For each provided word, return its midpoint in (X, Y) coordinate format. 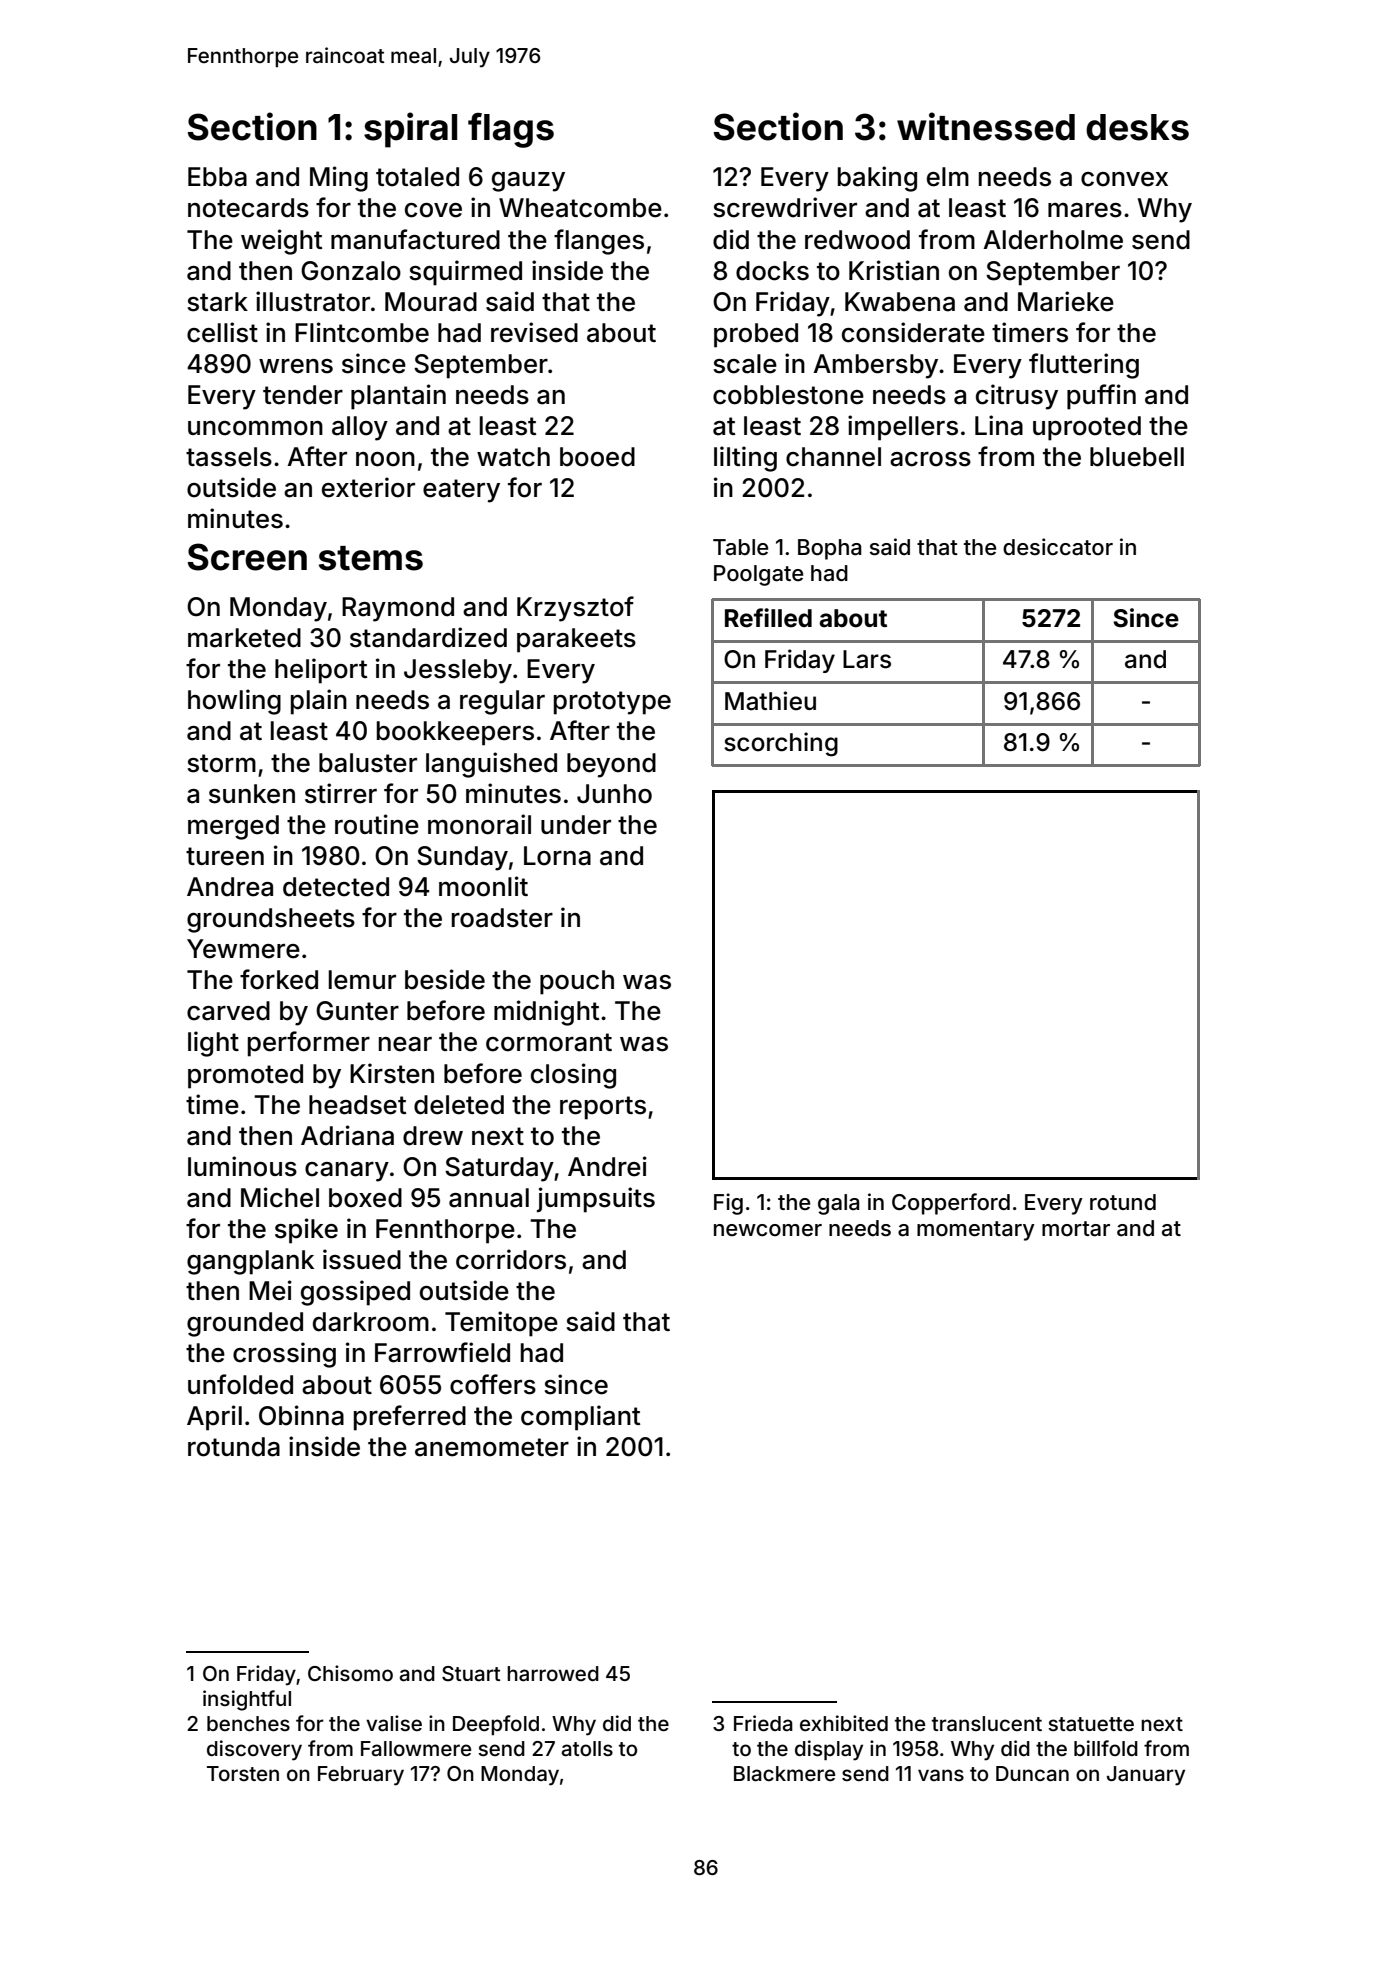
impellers (903, 428)
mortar (1076, 1229)
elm (948, 177)
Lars (867, 659)
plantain (398, 397)
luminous (242, 1166)
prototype (612, 703)
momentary (976, 1231)
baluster (368, 763)
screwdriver (785, 207)
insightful (247, 1700)
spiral (410, 130)
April (214, 1418)
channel (833, 457)
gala (839, 1204)
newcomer (768, 1230)
